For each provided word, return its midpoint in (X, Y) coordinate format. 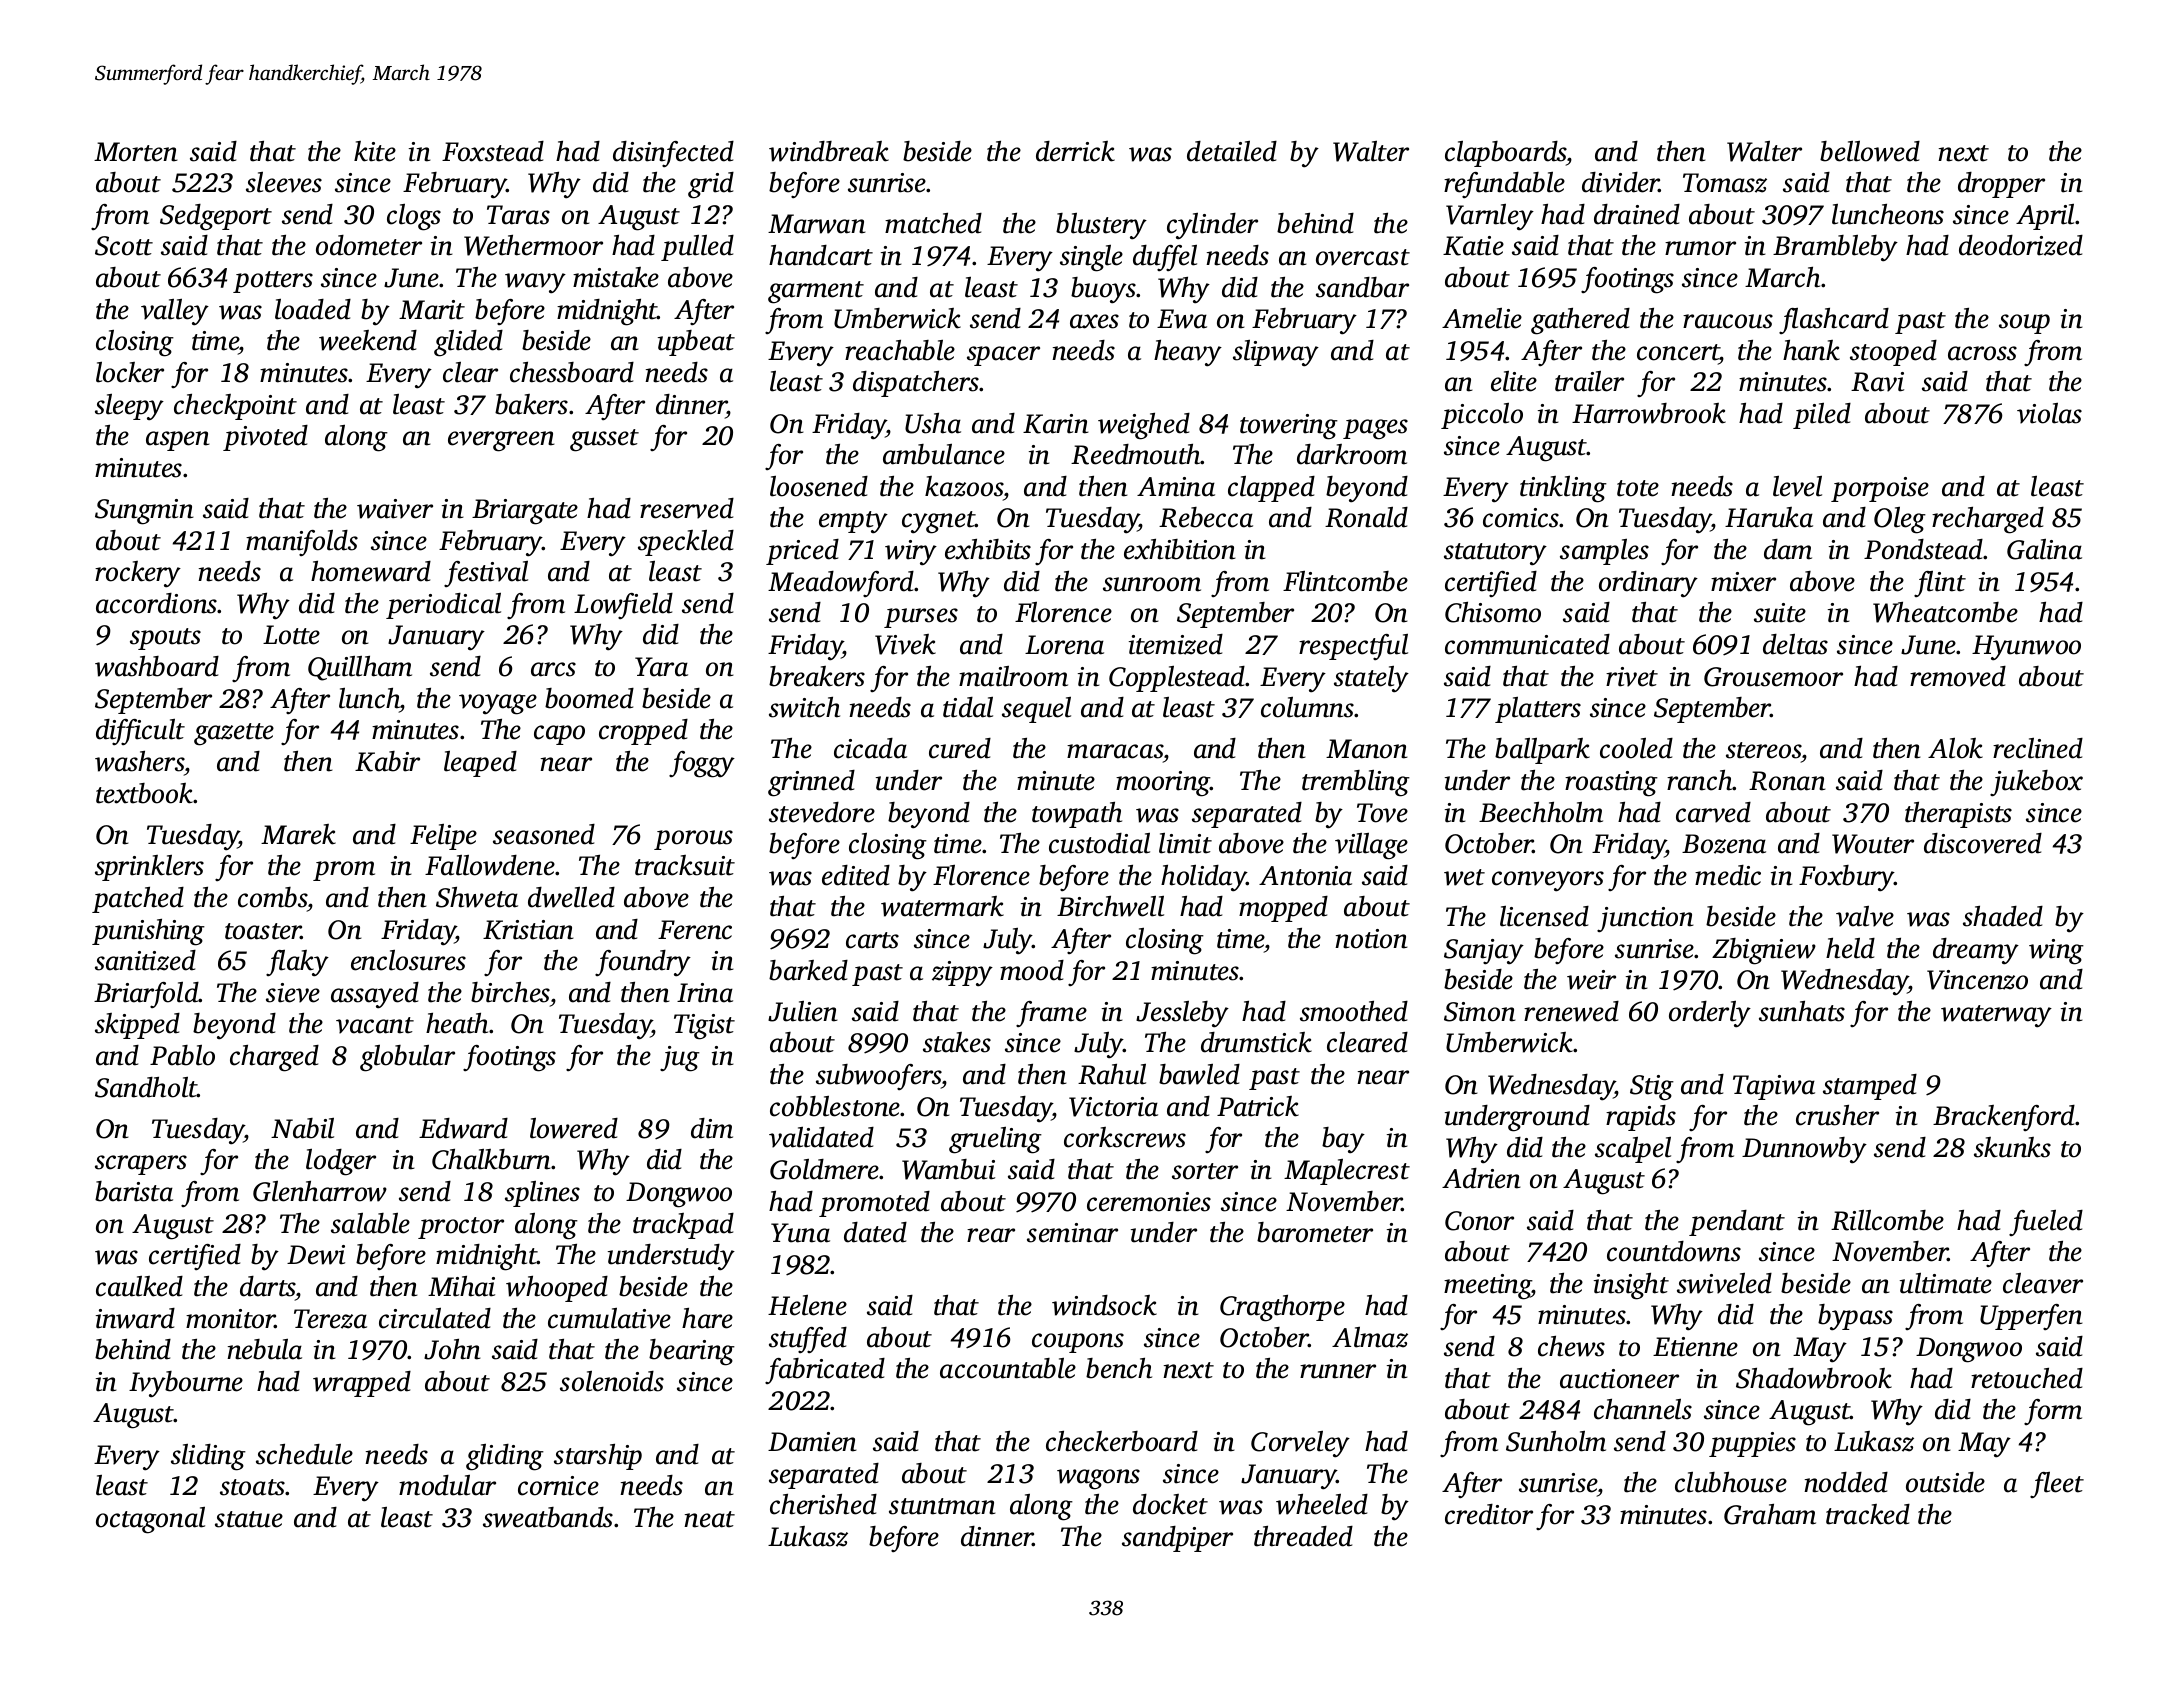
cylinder (1212, 226)
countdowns (1674, 1251)
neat (709, 1519)
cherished (823, 1504)
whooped (557, 1289)
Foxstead (493, 151)
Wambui (948, 1169)
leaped (480, 764)
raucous (1728, 321)
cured (960, 748)
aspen (178, 441)
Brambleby (1835, 248)
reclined (2038, 748)
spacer (1003, 356)
